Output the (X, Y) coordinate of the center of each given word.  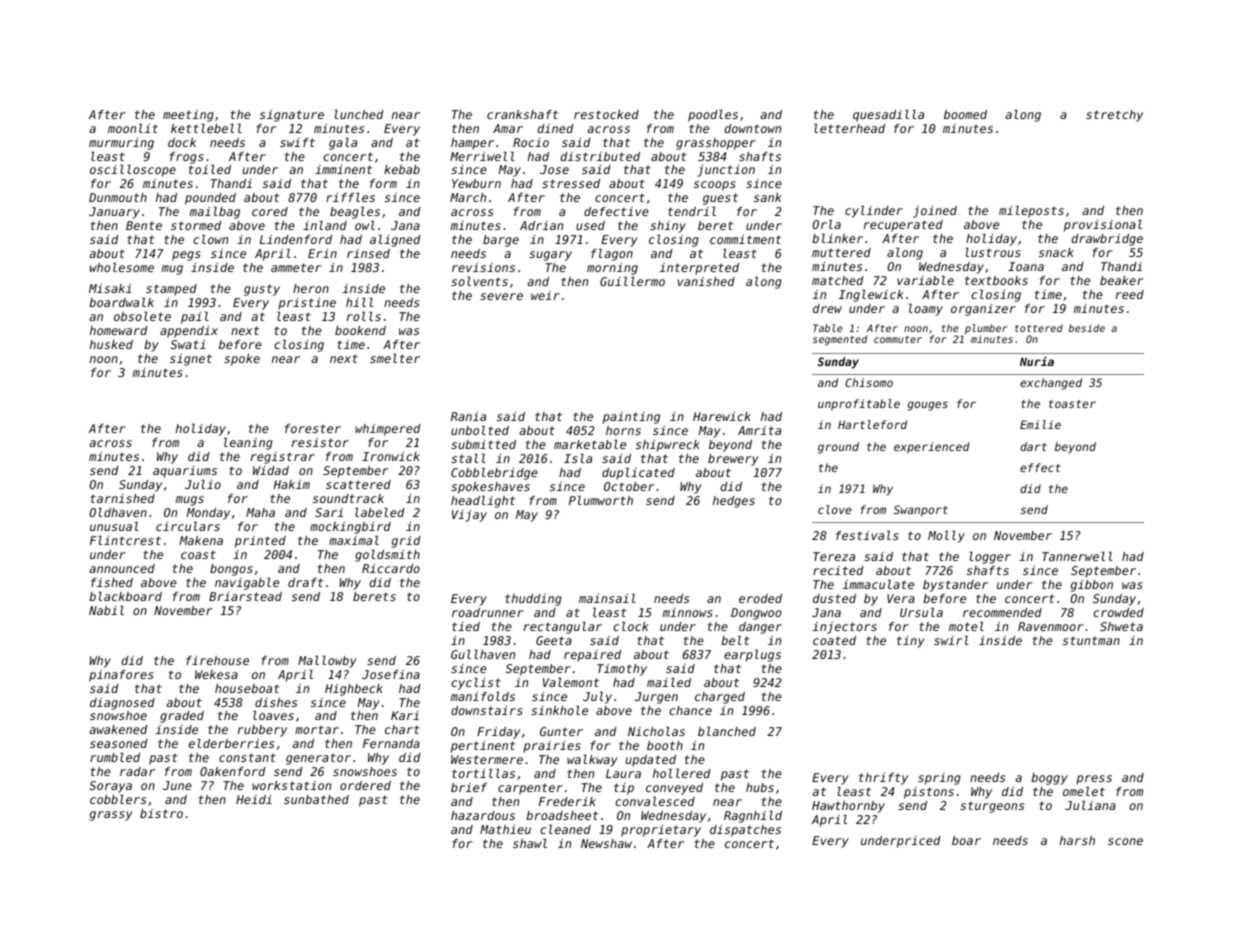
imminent (343, 169)
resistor (320, 442)
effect (1040, 467)
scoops (715, 186)
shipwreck (668, 446)
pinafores (121, 676)
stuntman (1091, 640)
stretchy (1114, 116)
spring (939, 779)
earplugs (752, 656)
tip (624, 789)
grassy (111, 816)
